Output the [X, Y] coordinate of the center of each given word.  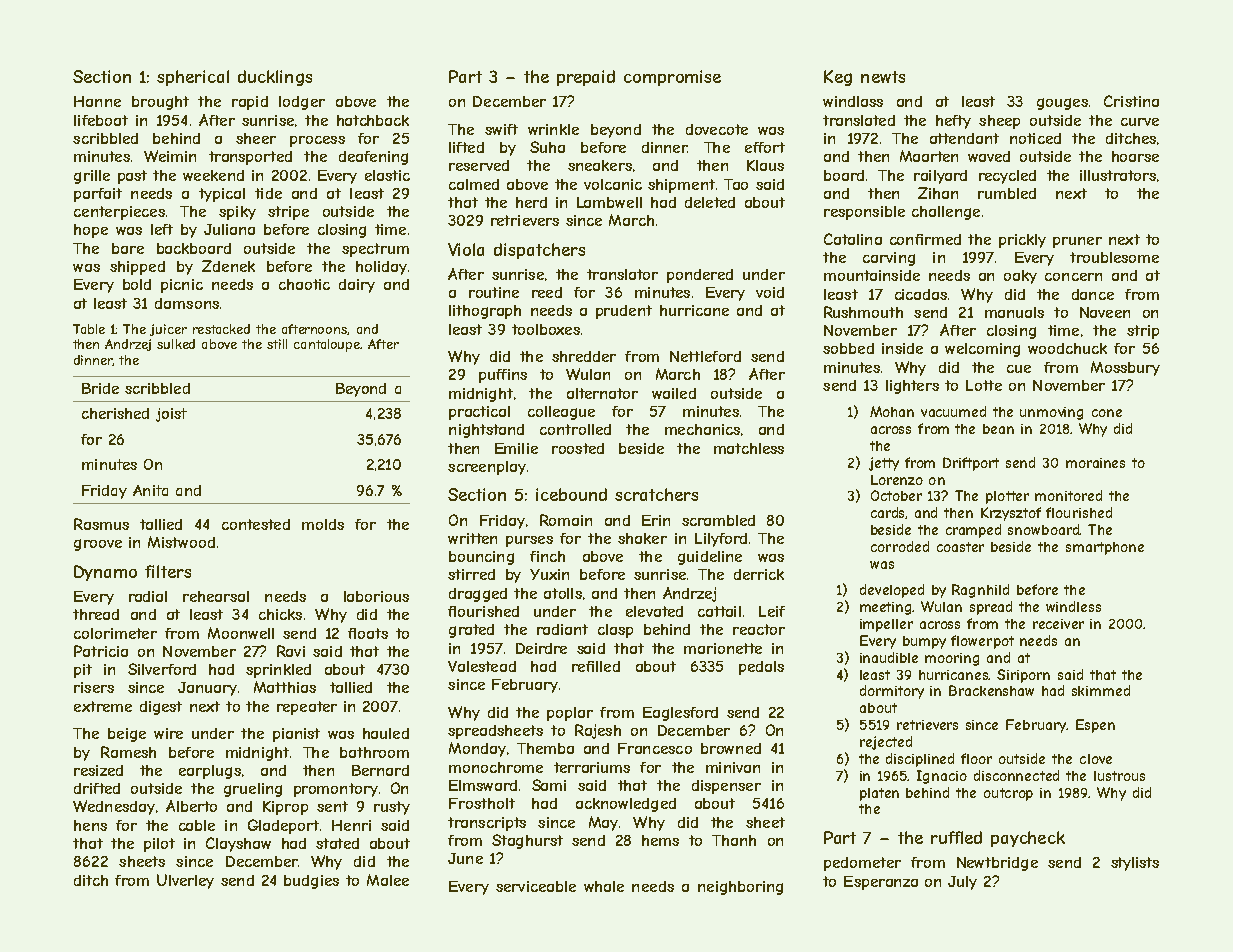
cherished [115, 413]
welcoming [982, 350]
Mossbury [1125, 368]
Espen [1095, 726]
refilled [596, 666]
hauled [386, 733]
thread [96, 614]
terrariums [592, 767]
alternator [602, 393]
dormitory [892, 692]
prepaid [586, 78]
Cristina [1131, 101]
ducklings [275, 78]
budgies [311, 882]
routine [494, 292]
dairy [357, 286]
